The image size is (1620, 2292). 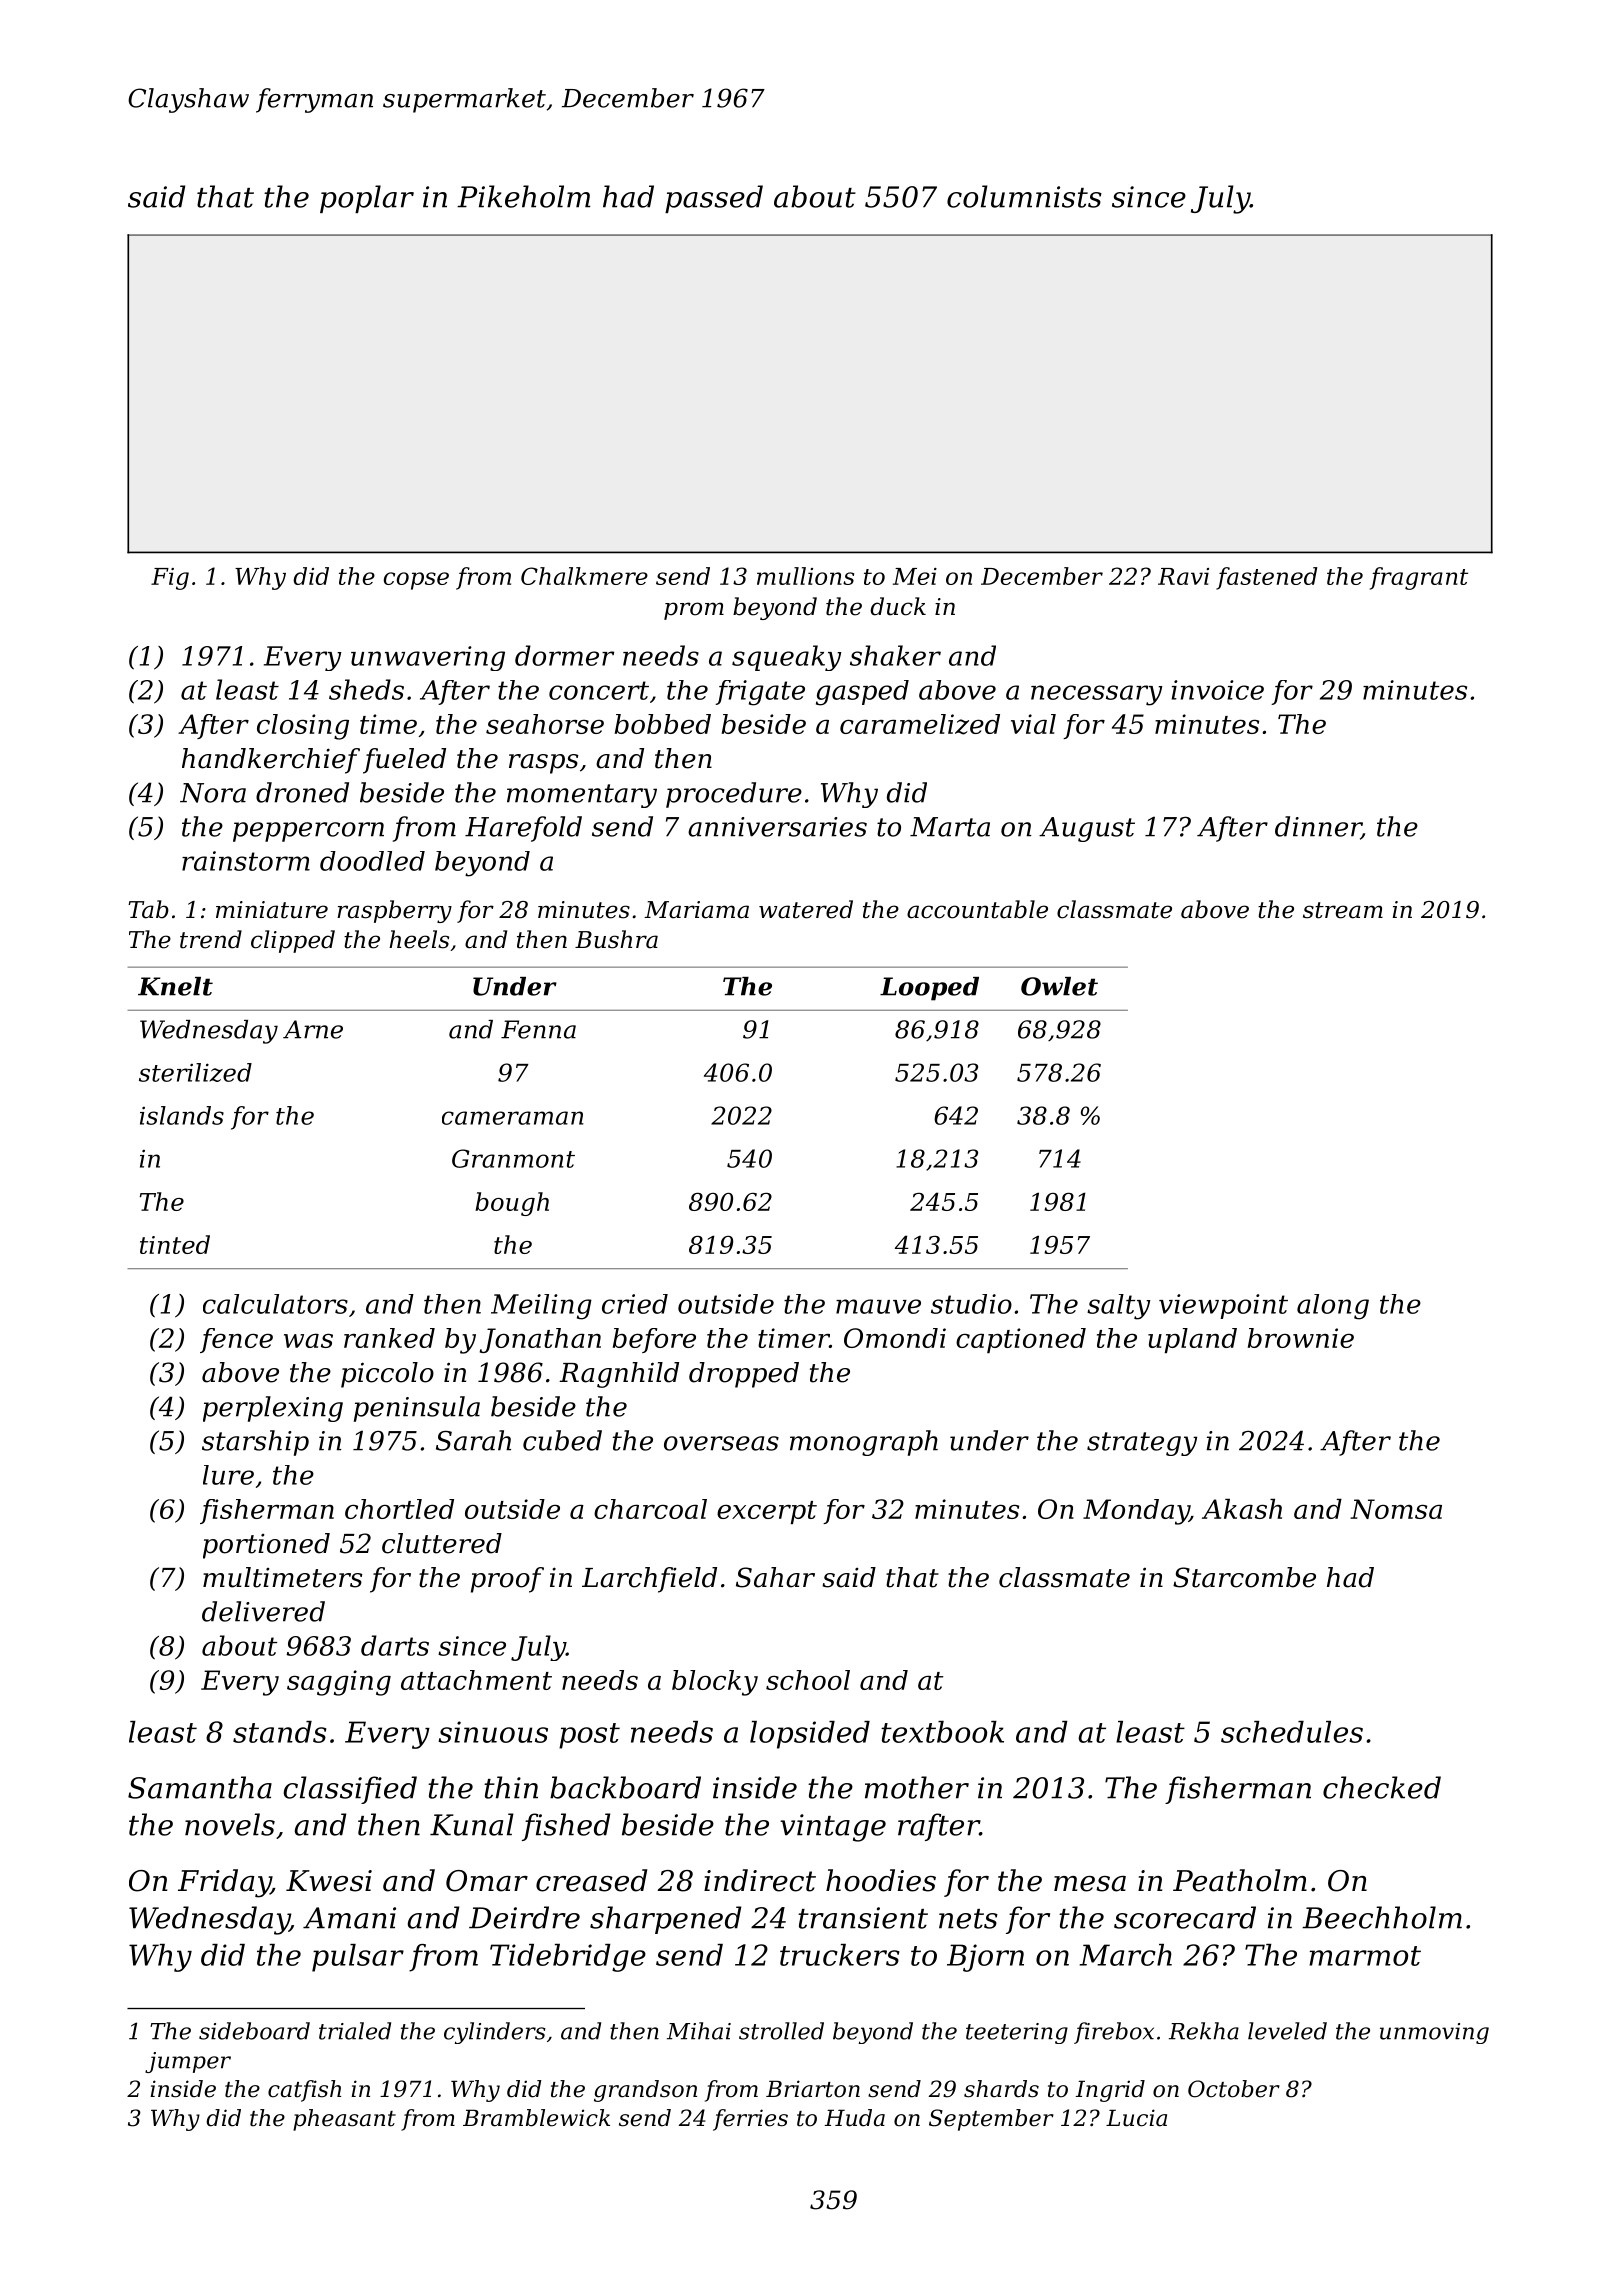 What do you see at coordinates (1119, 1307) in the page?
I see `salty` at bounding box center [1119, 1307].
